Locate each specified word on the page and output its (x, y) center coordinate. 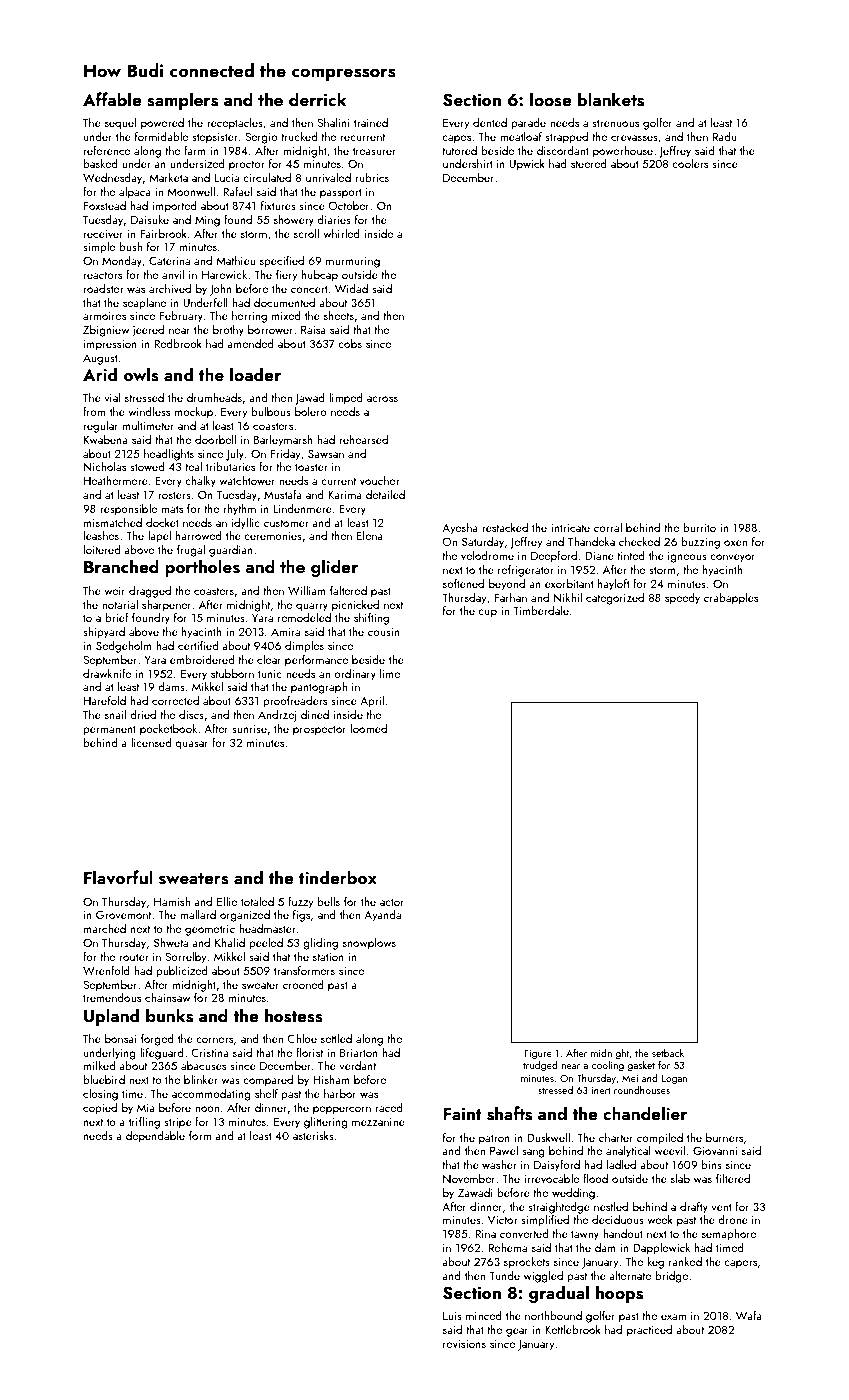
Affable (112, 99)
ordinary (355, 675)
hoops (619, 1294)
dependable (155, 1137)
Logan (674, 1080)
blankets (611, 99)
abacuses (203, 1065)
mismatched (113, 522)
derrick (317, 99)
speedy (682, 599)
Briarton (359, 1052)
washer (499, 1164)
